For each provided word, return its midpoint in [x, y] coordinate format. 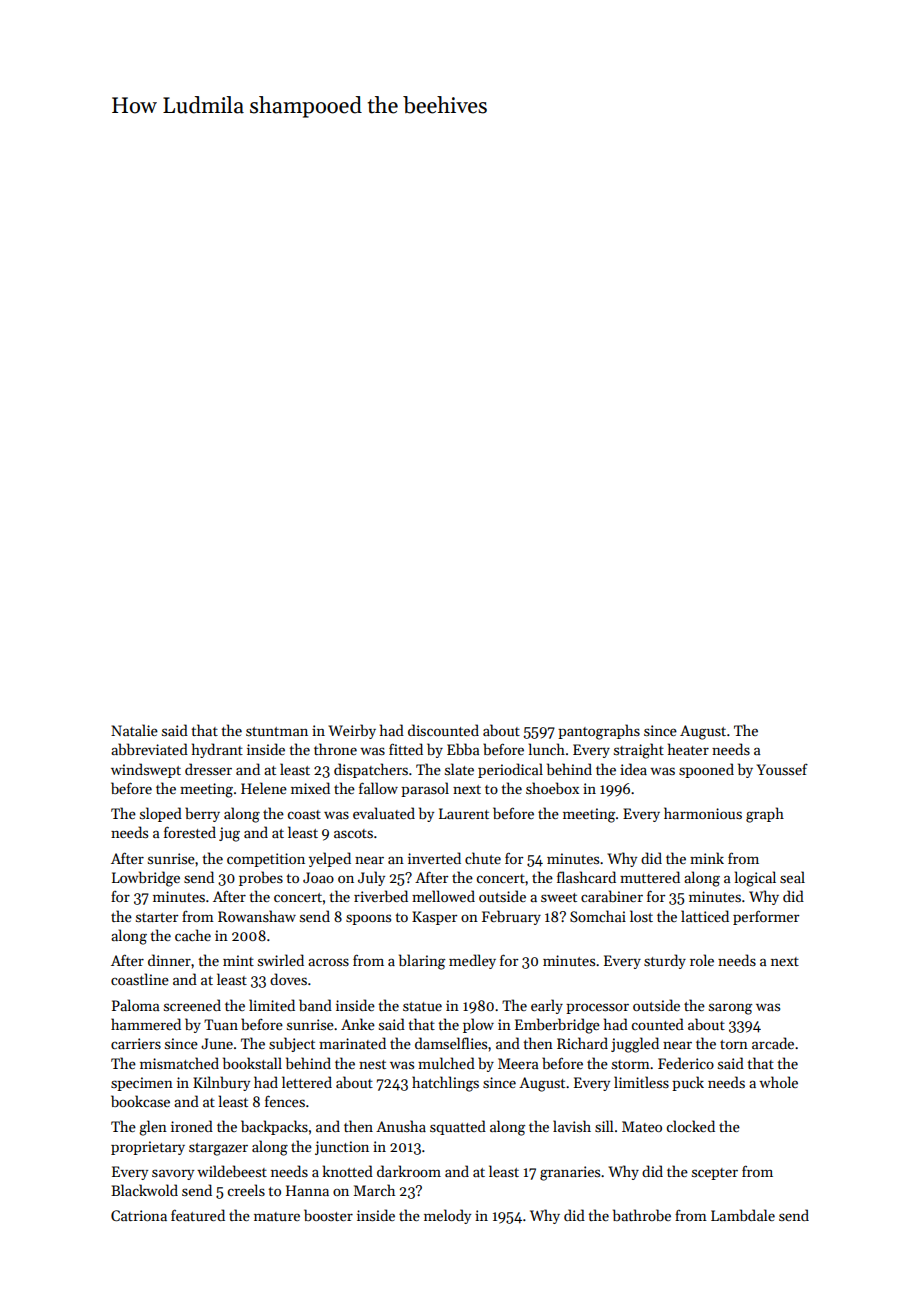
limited [272, 1005]
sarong [730, 1009]
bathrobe [642, 1215]
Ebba [463, 749]
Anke [358, 1024]
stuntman [277, 731]
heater [688, 749]
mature [277, 1216]
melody [447, 1216]
